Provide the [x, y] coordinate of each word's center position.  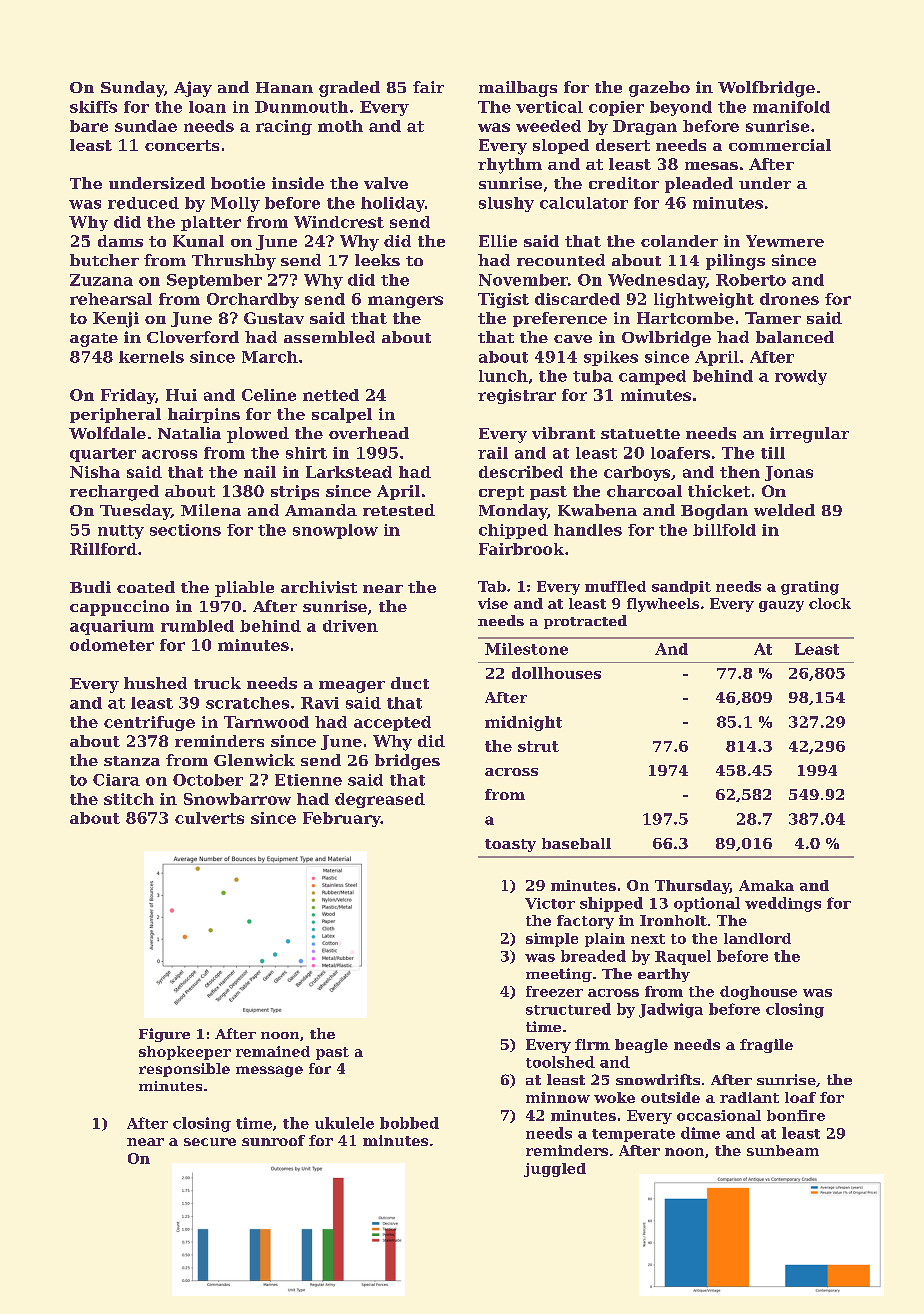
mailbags [518, 89]
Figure [164, 1035]
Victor [550, 903]
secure [210, 1142]
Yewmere [785, 241]
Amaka [766, 885]
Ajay [193, 89]
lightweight [704, 300]
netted [331, 395]
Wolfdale [107, 433]
